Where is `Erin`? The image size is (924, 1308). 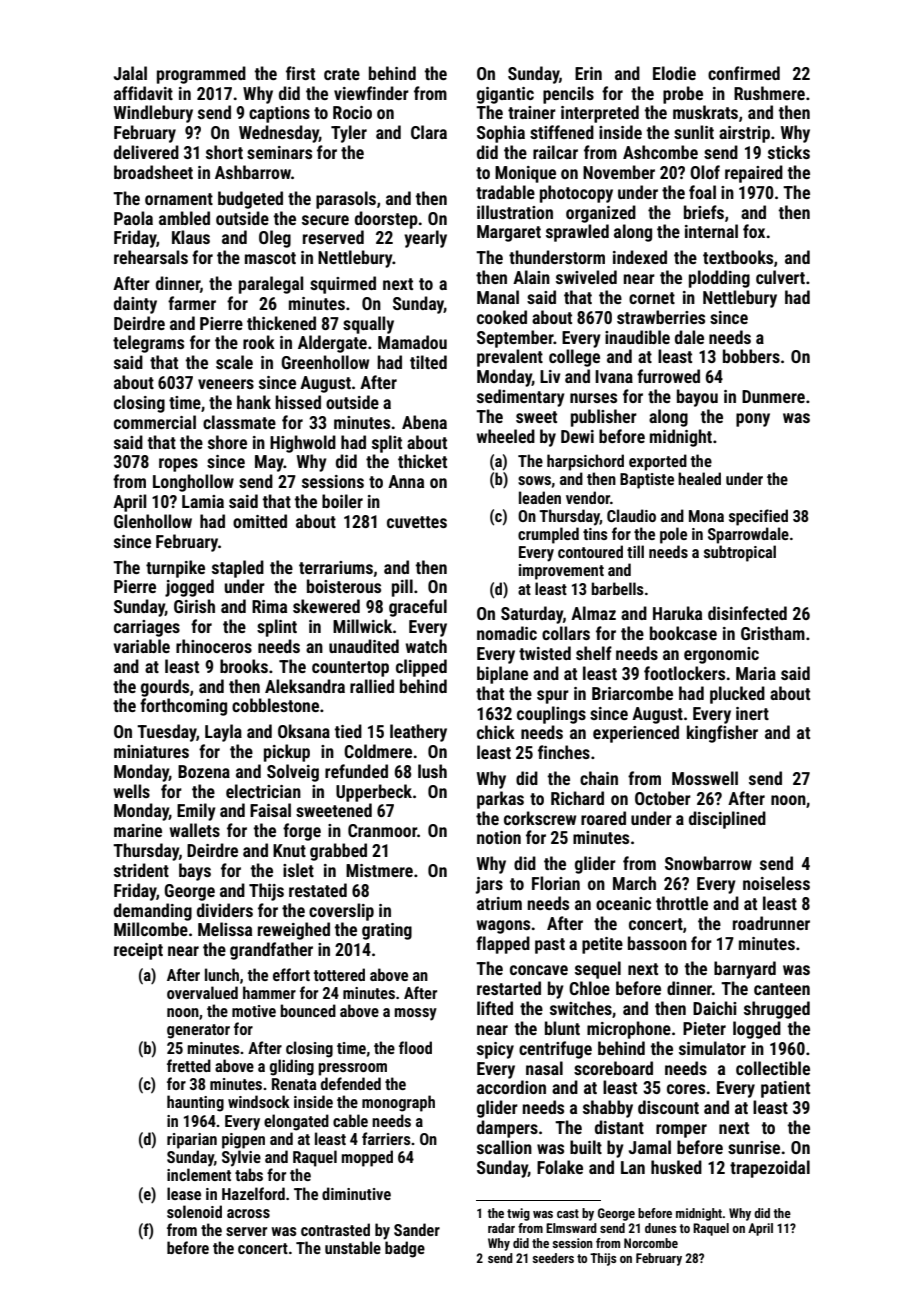 Erin is located at coordinates (588, 73).
